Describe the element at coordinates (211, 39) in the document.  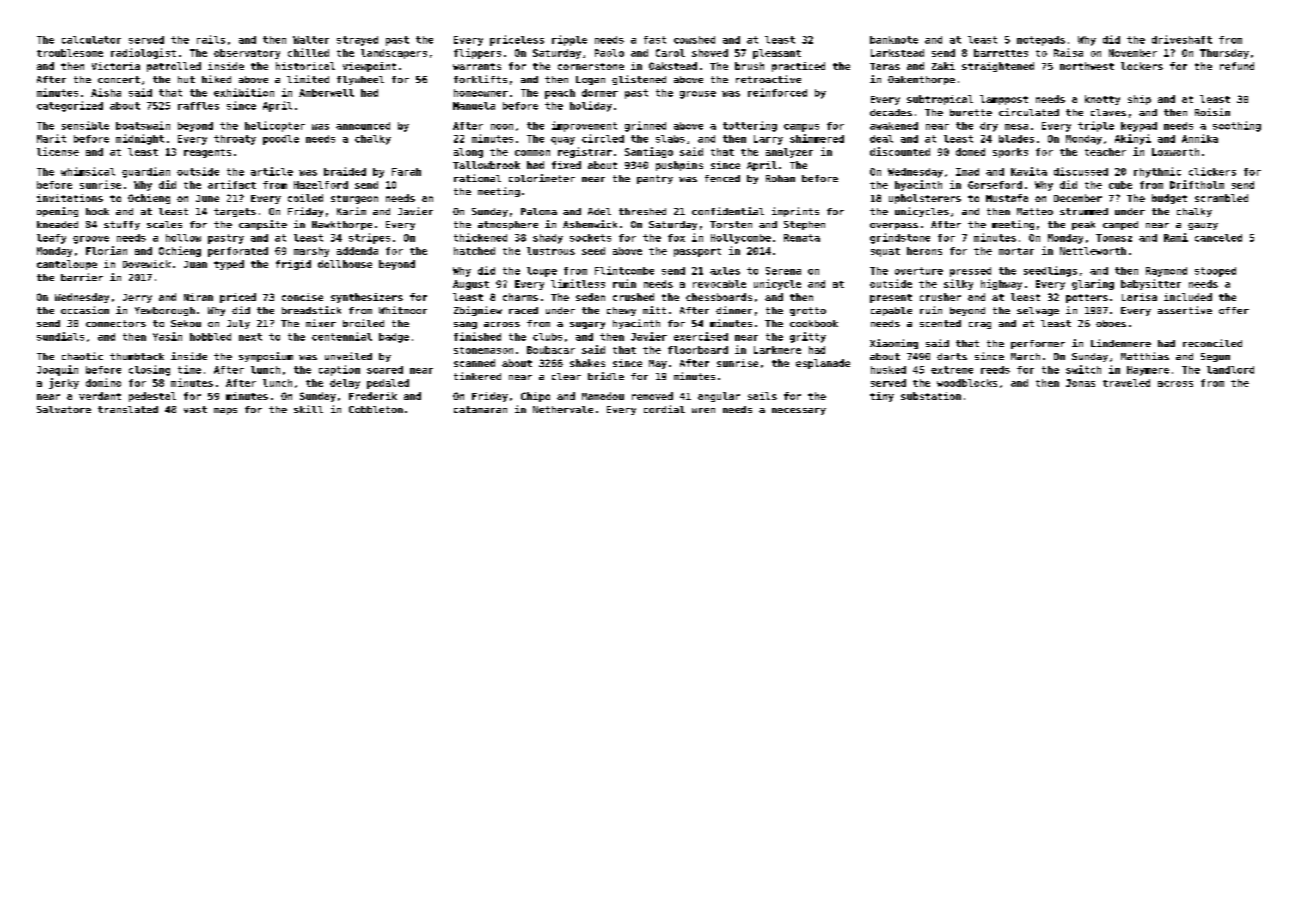
I see `rails` at that location.
